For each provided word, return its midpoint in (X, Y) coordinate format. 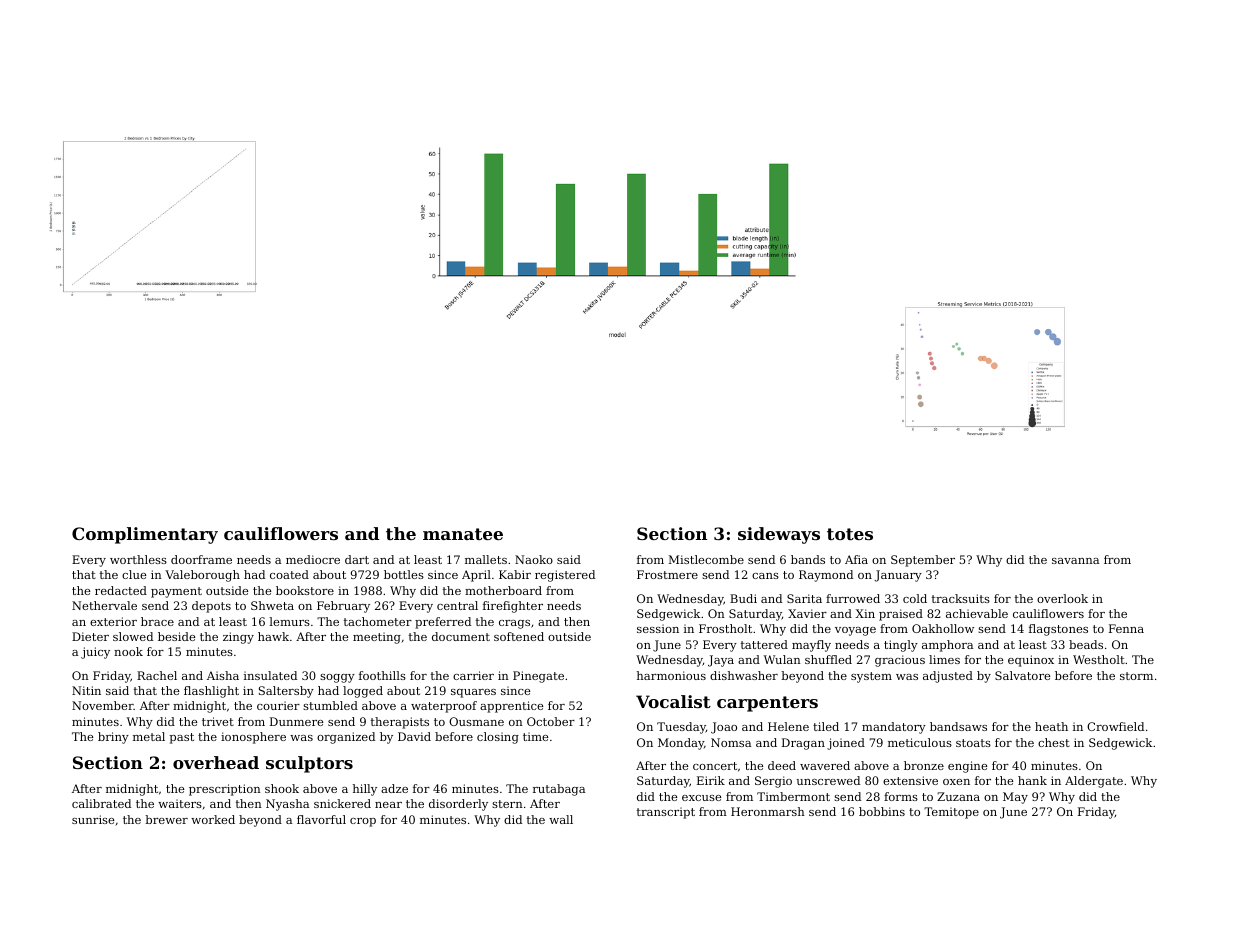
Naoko (534, 559)
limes (944, 659)
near (388, 805)
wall (561, 819)
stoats (973, 743)
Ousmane (476, 721)
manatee (463, 534)
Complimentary (145, 535)
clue (134, 574)
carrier (473, 675)
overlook (1062, 598)
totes (850, 534)
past (182, 738)
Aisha (223, 675)
